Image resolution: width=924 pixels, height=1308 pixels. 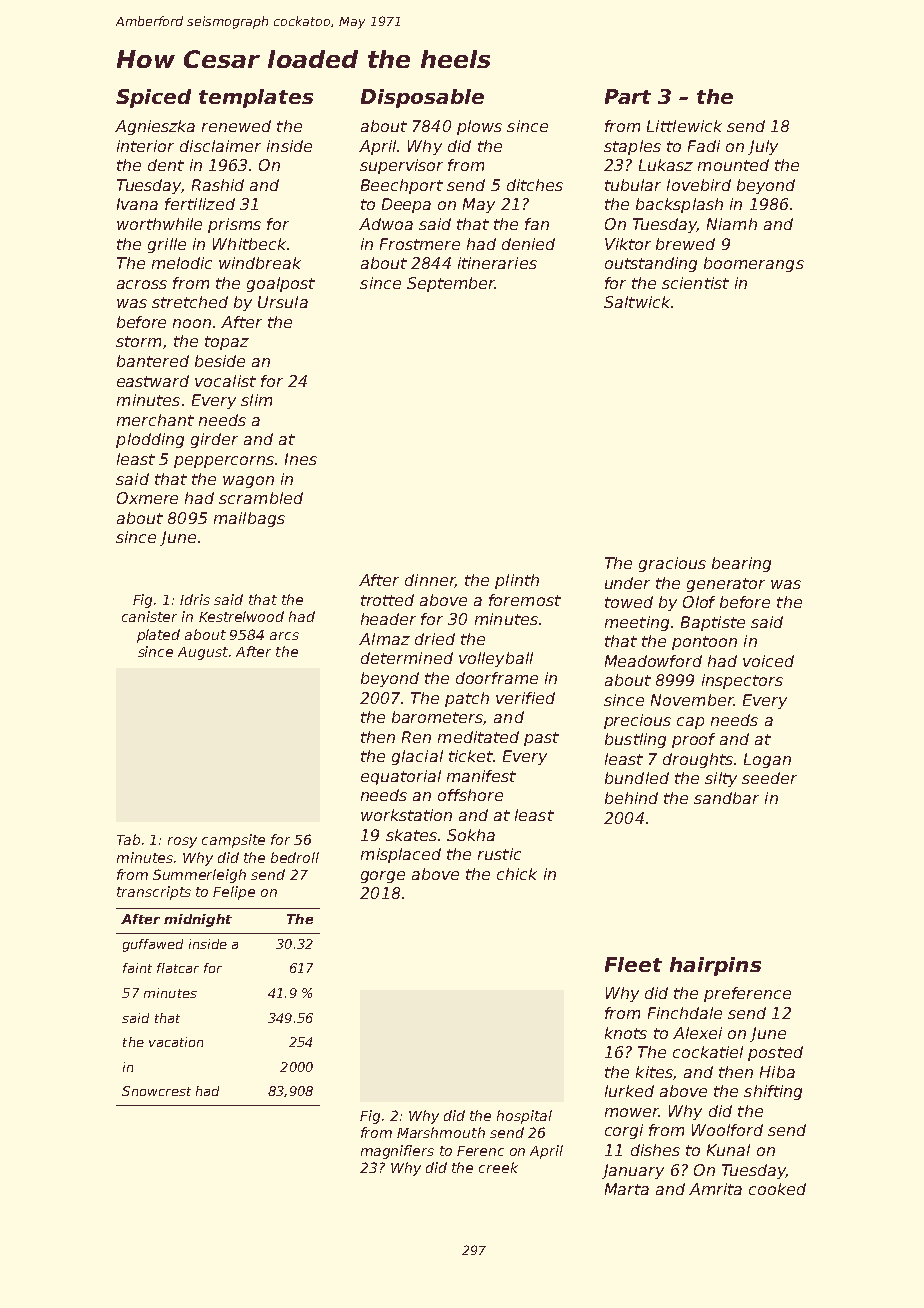 What do you see at coordinates (684, 126) in the page?
I see `Littlewick` at bounding box center [684, 126].
